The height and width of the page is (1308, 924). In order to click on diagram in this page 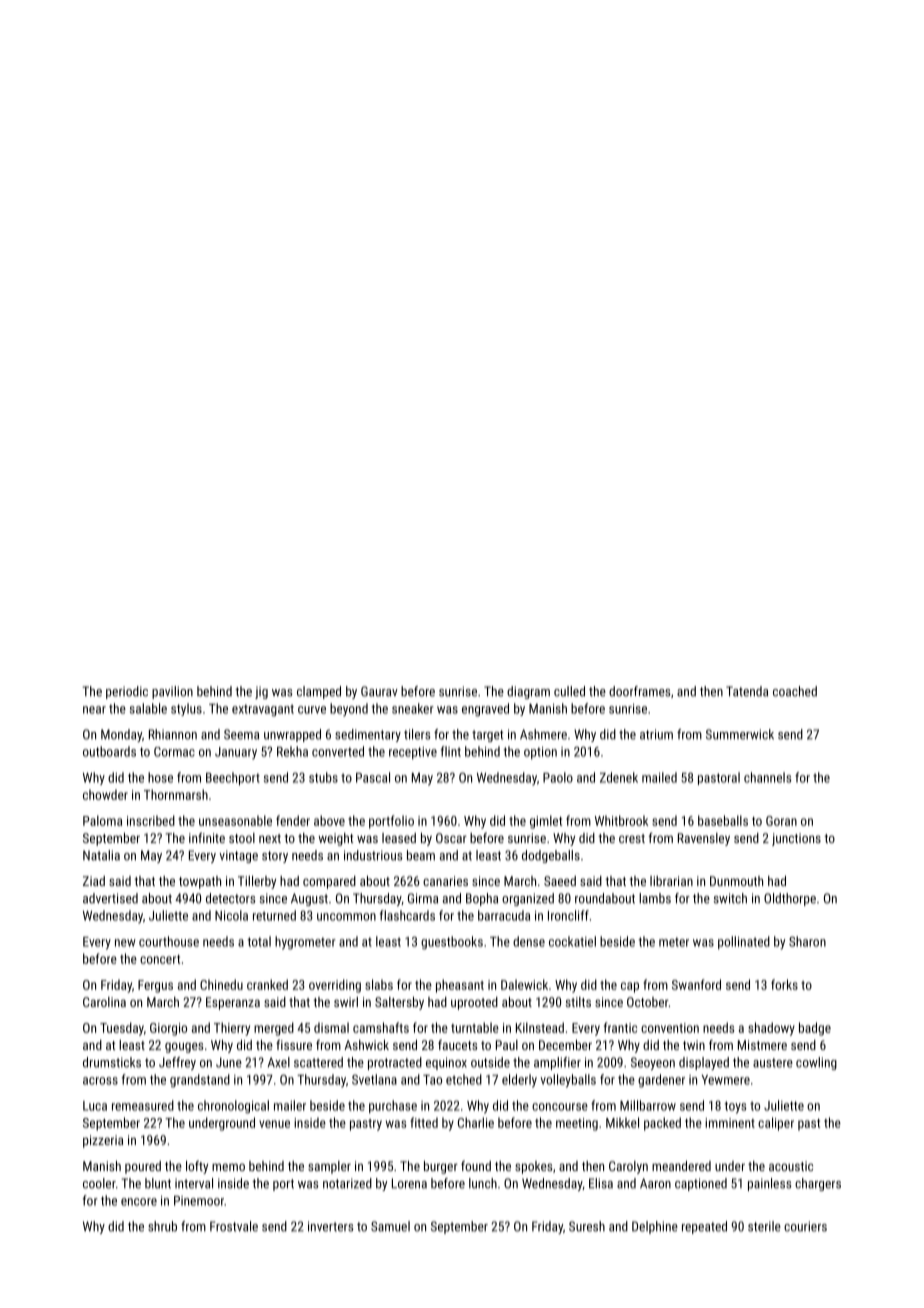, I will do `click(528, 692)`.
